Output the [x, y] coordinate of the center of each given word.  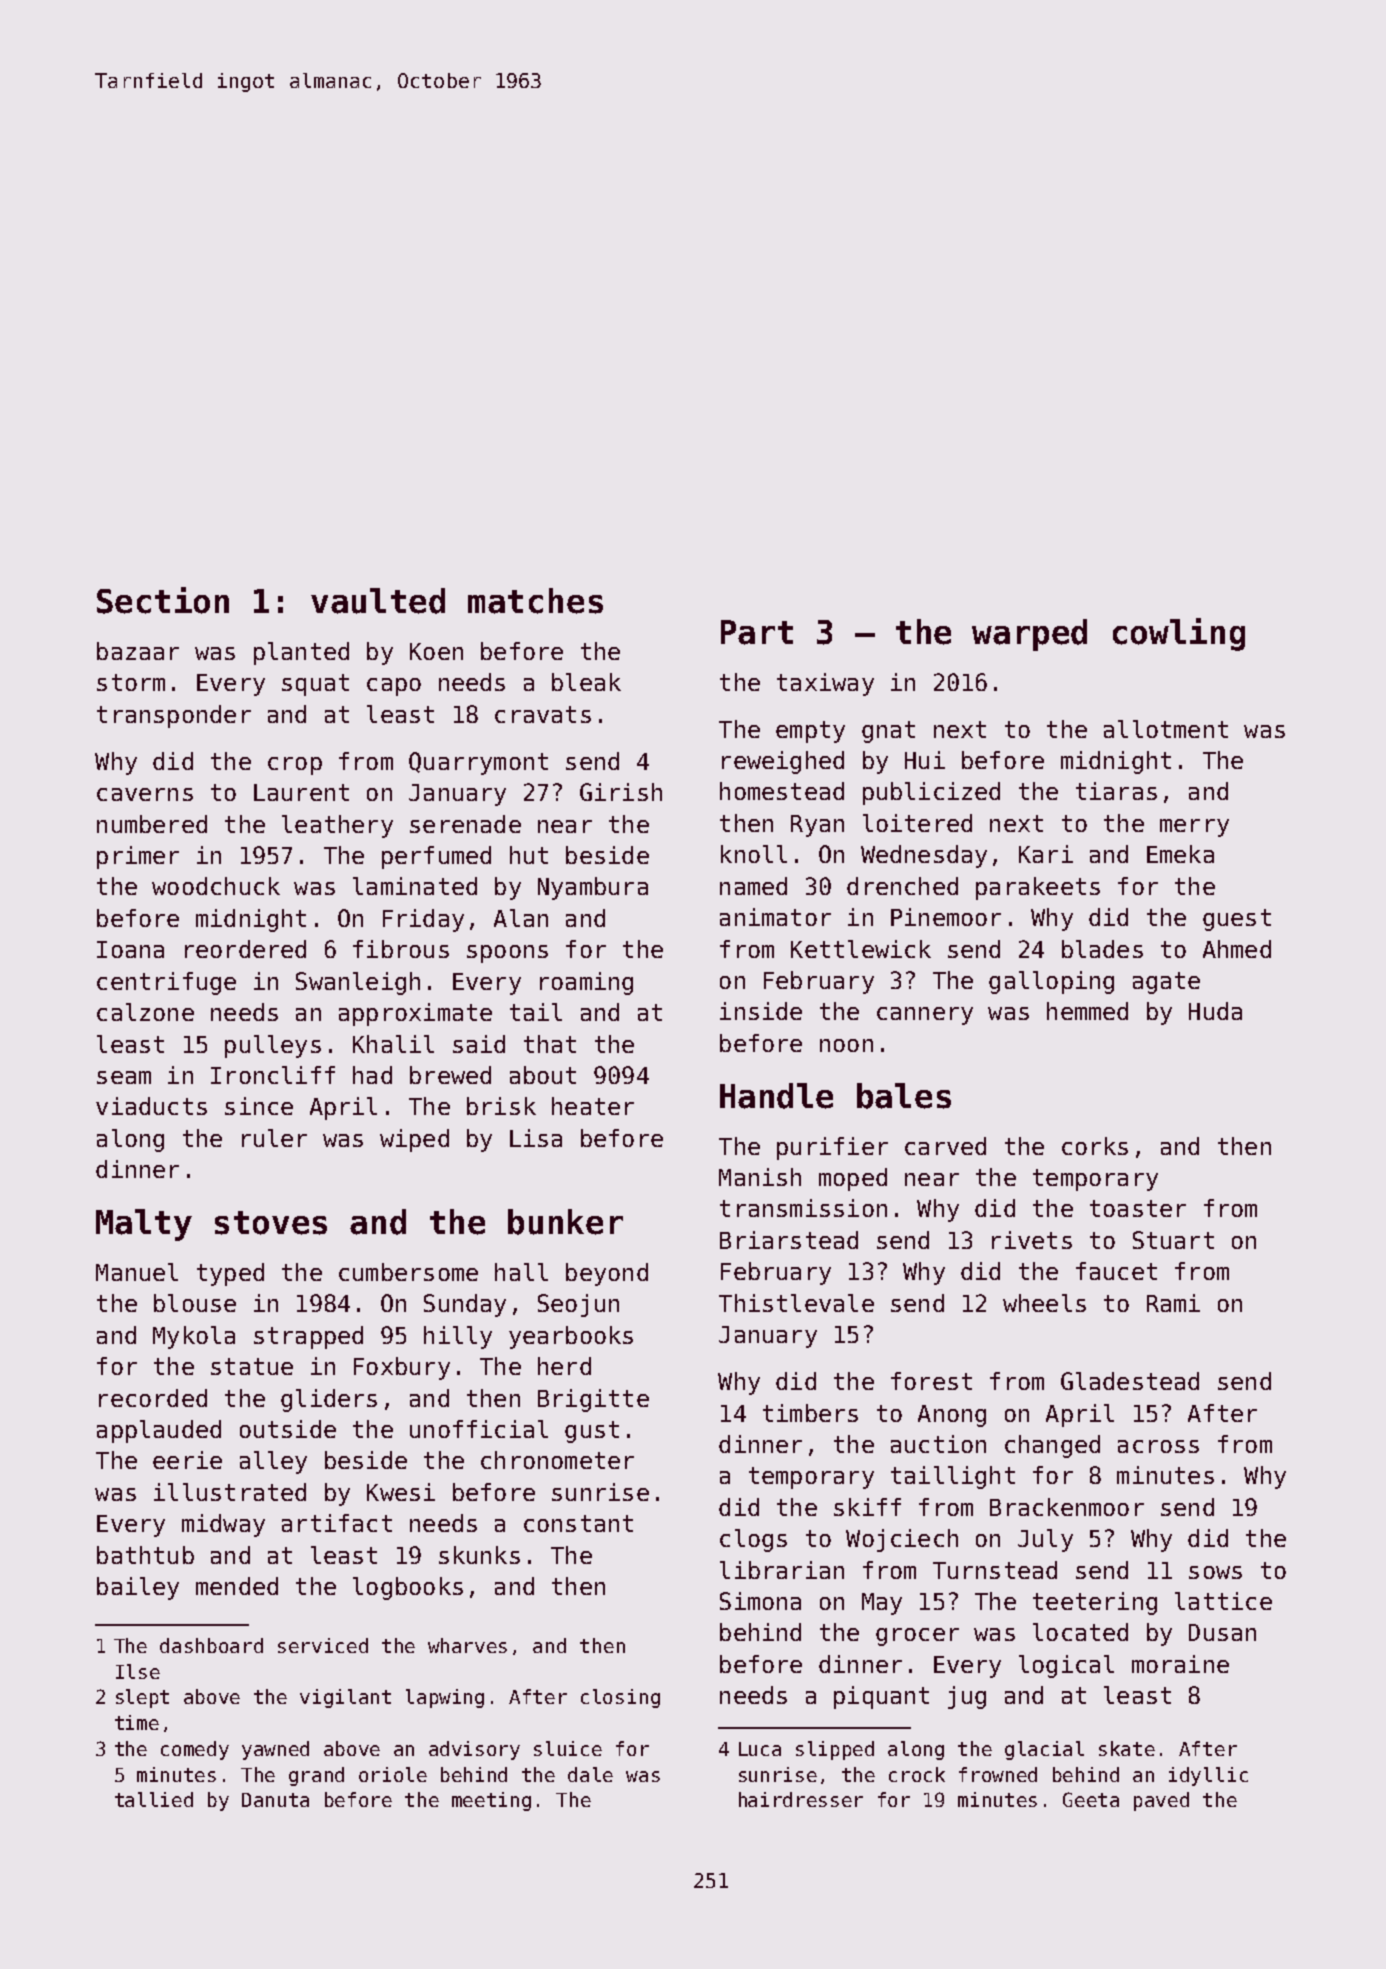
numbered [152, 824]
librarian [782, 1570]
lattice [1223, 1601]
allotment [1166, 729]
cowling [1179, 634]
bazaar [138, 651]
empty [810, 732]
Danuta [275, 1800]
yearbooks [571, 1337]
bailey [138, 1588]
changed [1052, 1446]
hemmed [1087, 1011]
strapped [308, 1337]
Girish [621, 792]
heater [593, 1106]
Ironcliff [273, 1075]
